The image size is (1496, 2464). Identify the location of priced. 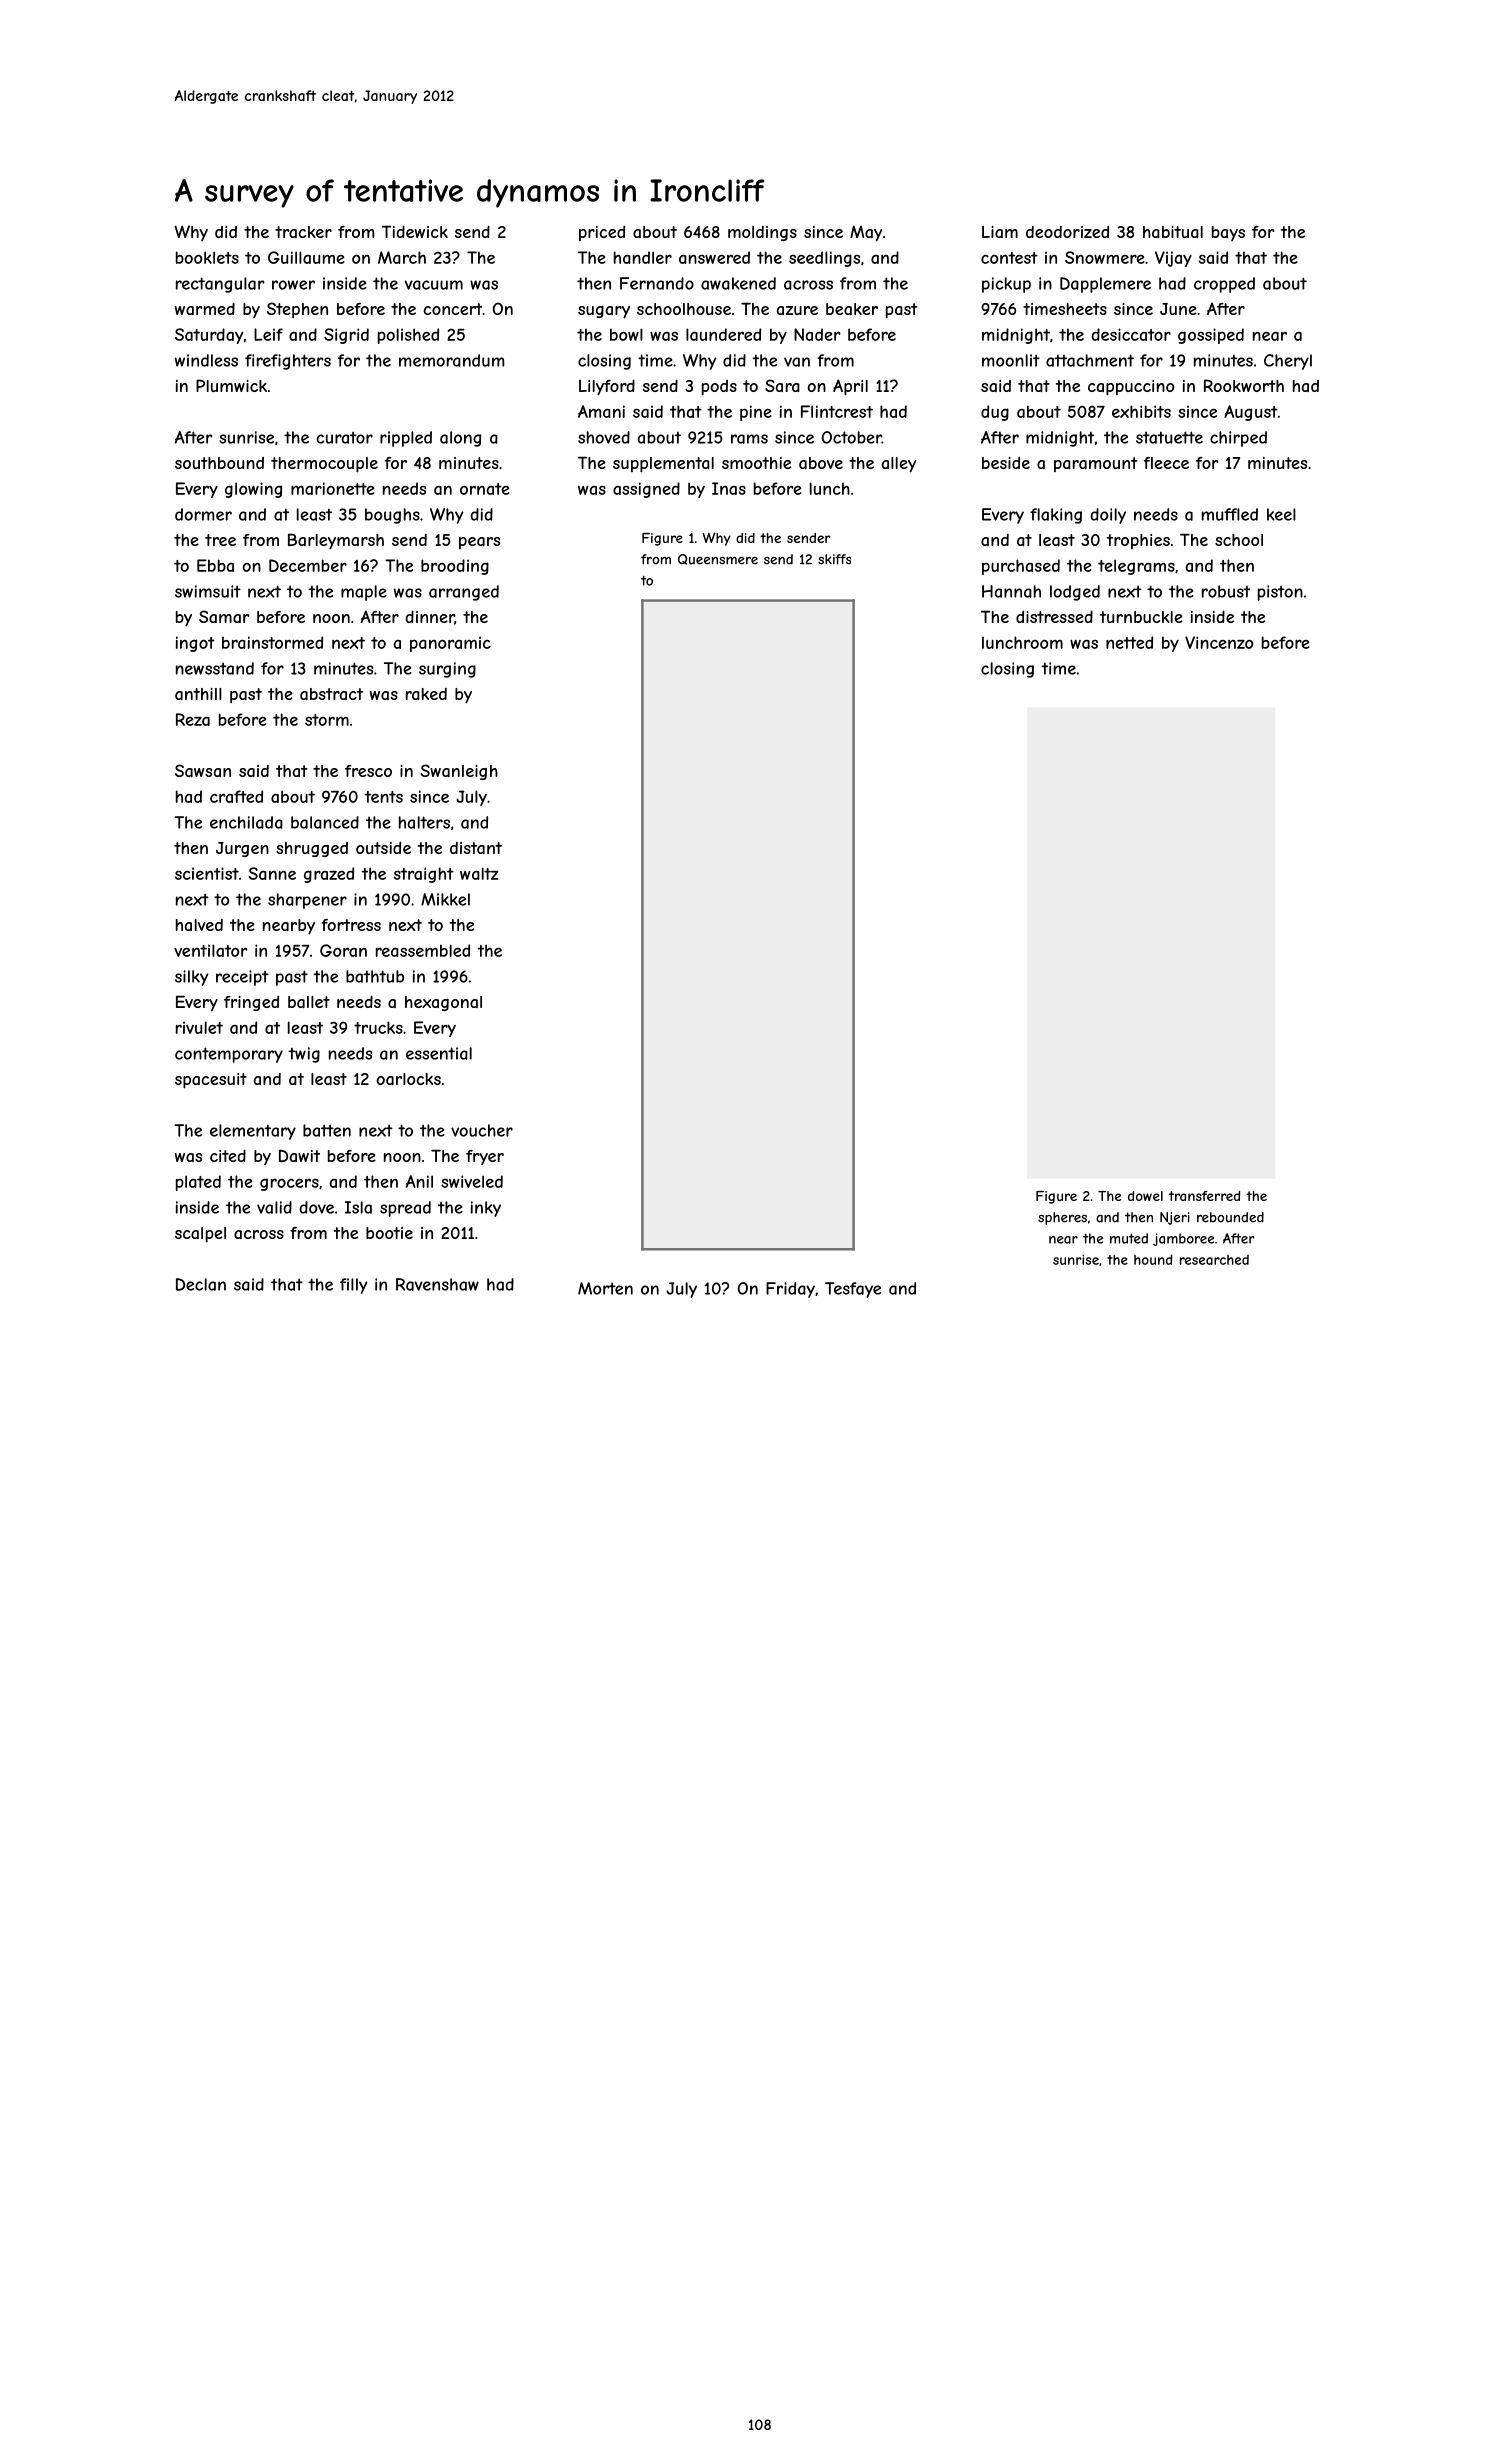
(602, 233).
